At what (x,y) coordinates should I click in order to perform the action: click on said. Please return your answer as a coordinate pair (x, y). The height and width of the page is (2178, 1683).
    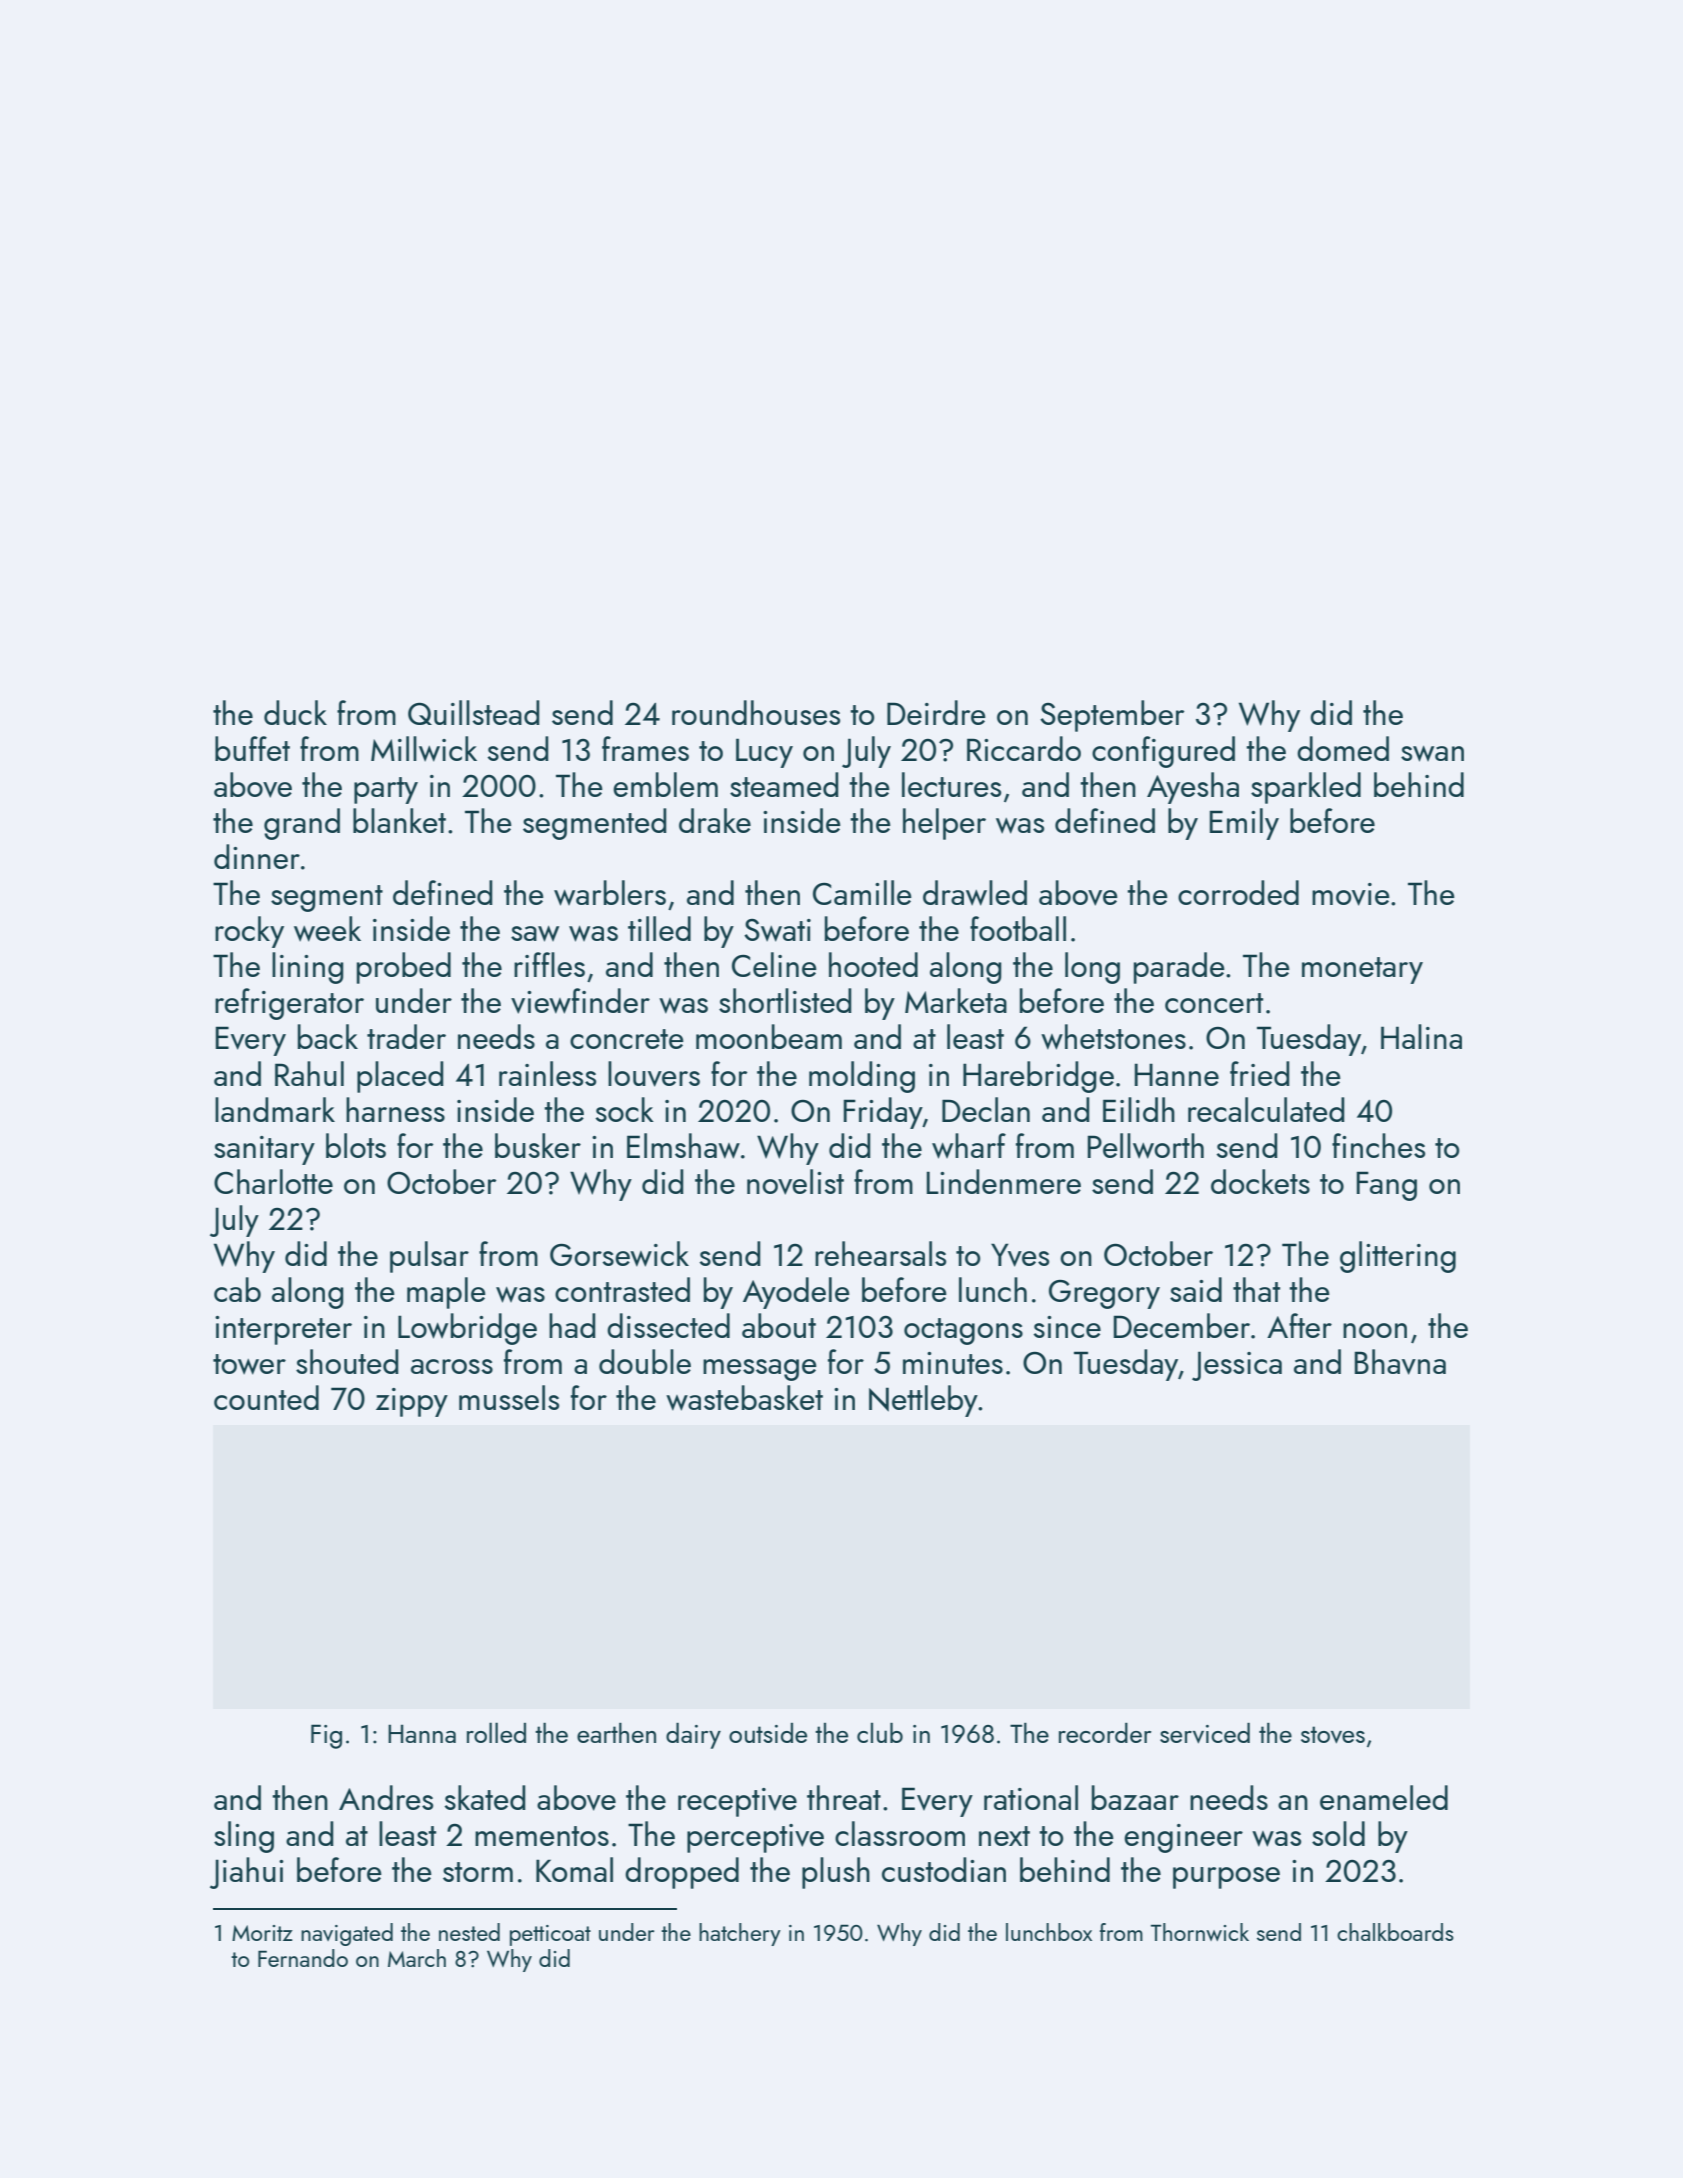
    Looking at the image, I should click on (1196, 1289).
